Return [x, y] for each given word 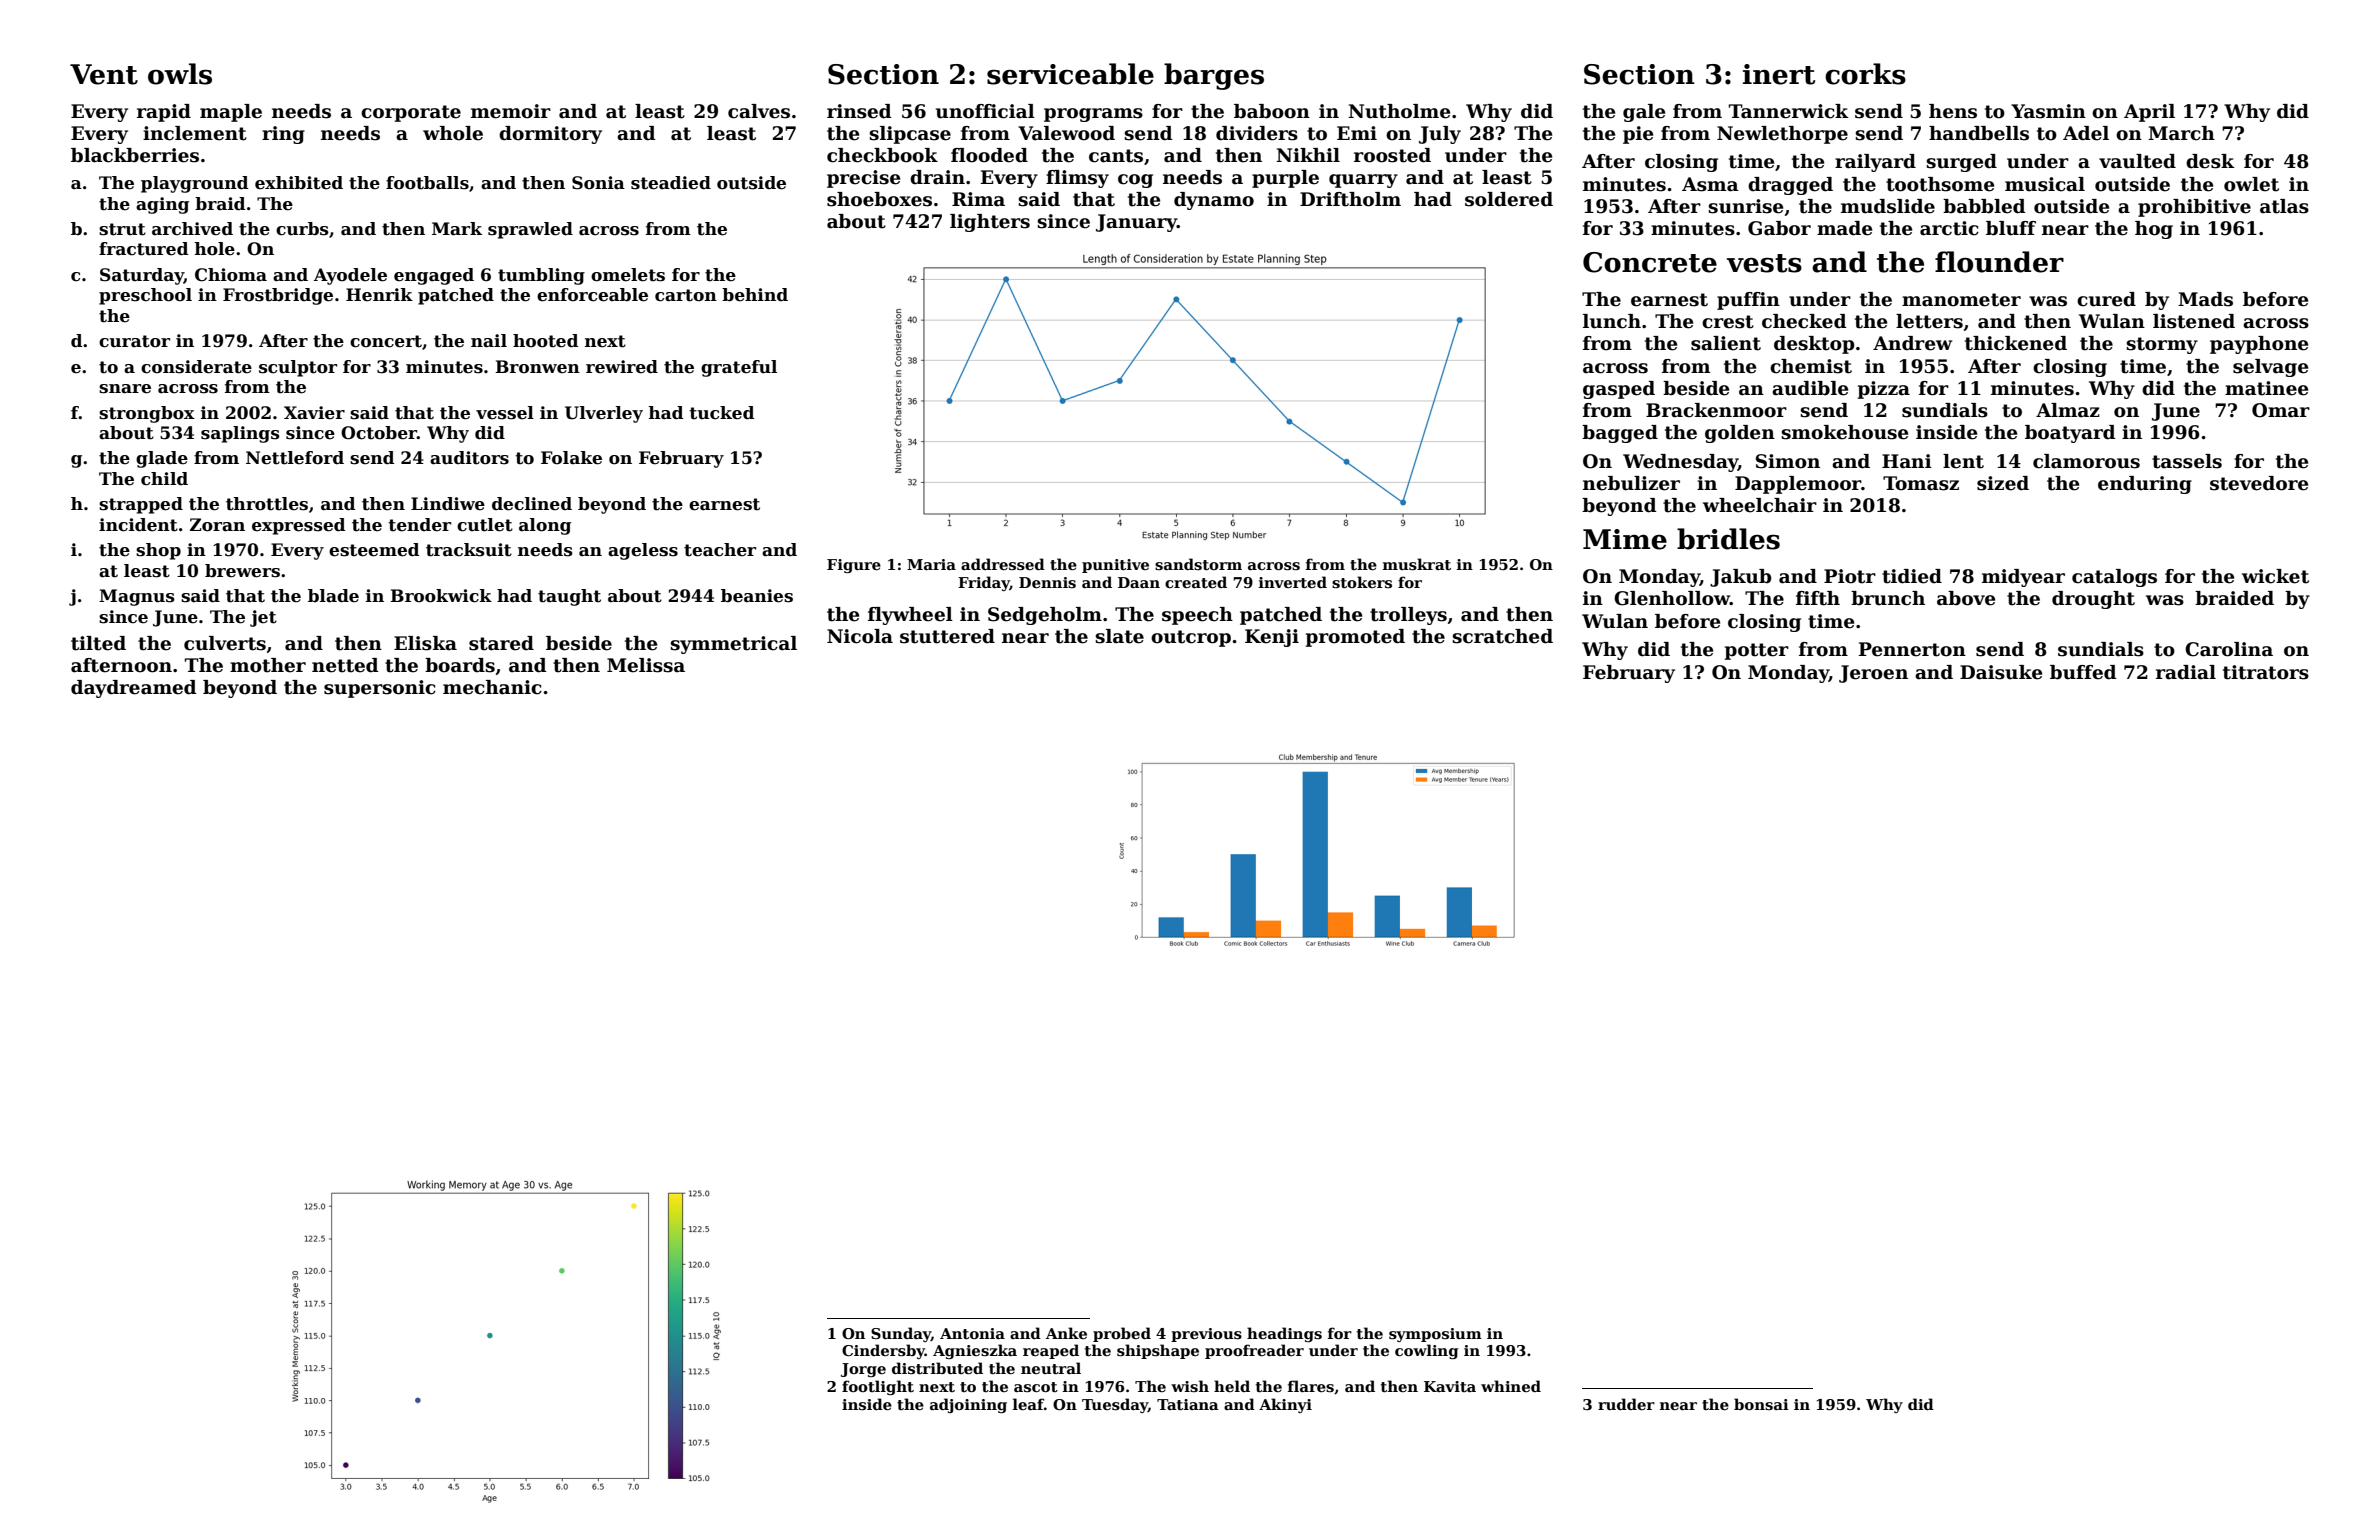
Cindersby [883, 1351]
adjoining [968, 1405]
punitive [1115, 566]
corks [1865, 74]
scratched [1502, 636]
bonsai [1761, 1404]
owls [180, 74]
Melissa [646, 665]
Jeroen [1873, 674]
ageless [643, 551]
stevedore [2259, 483]
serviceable [1070, 74]
